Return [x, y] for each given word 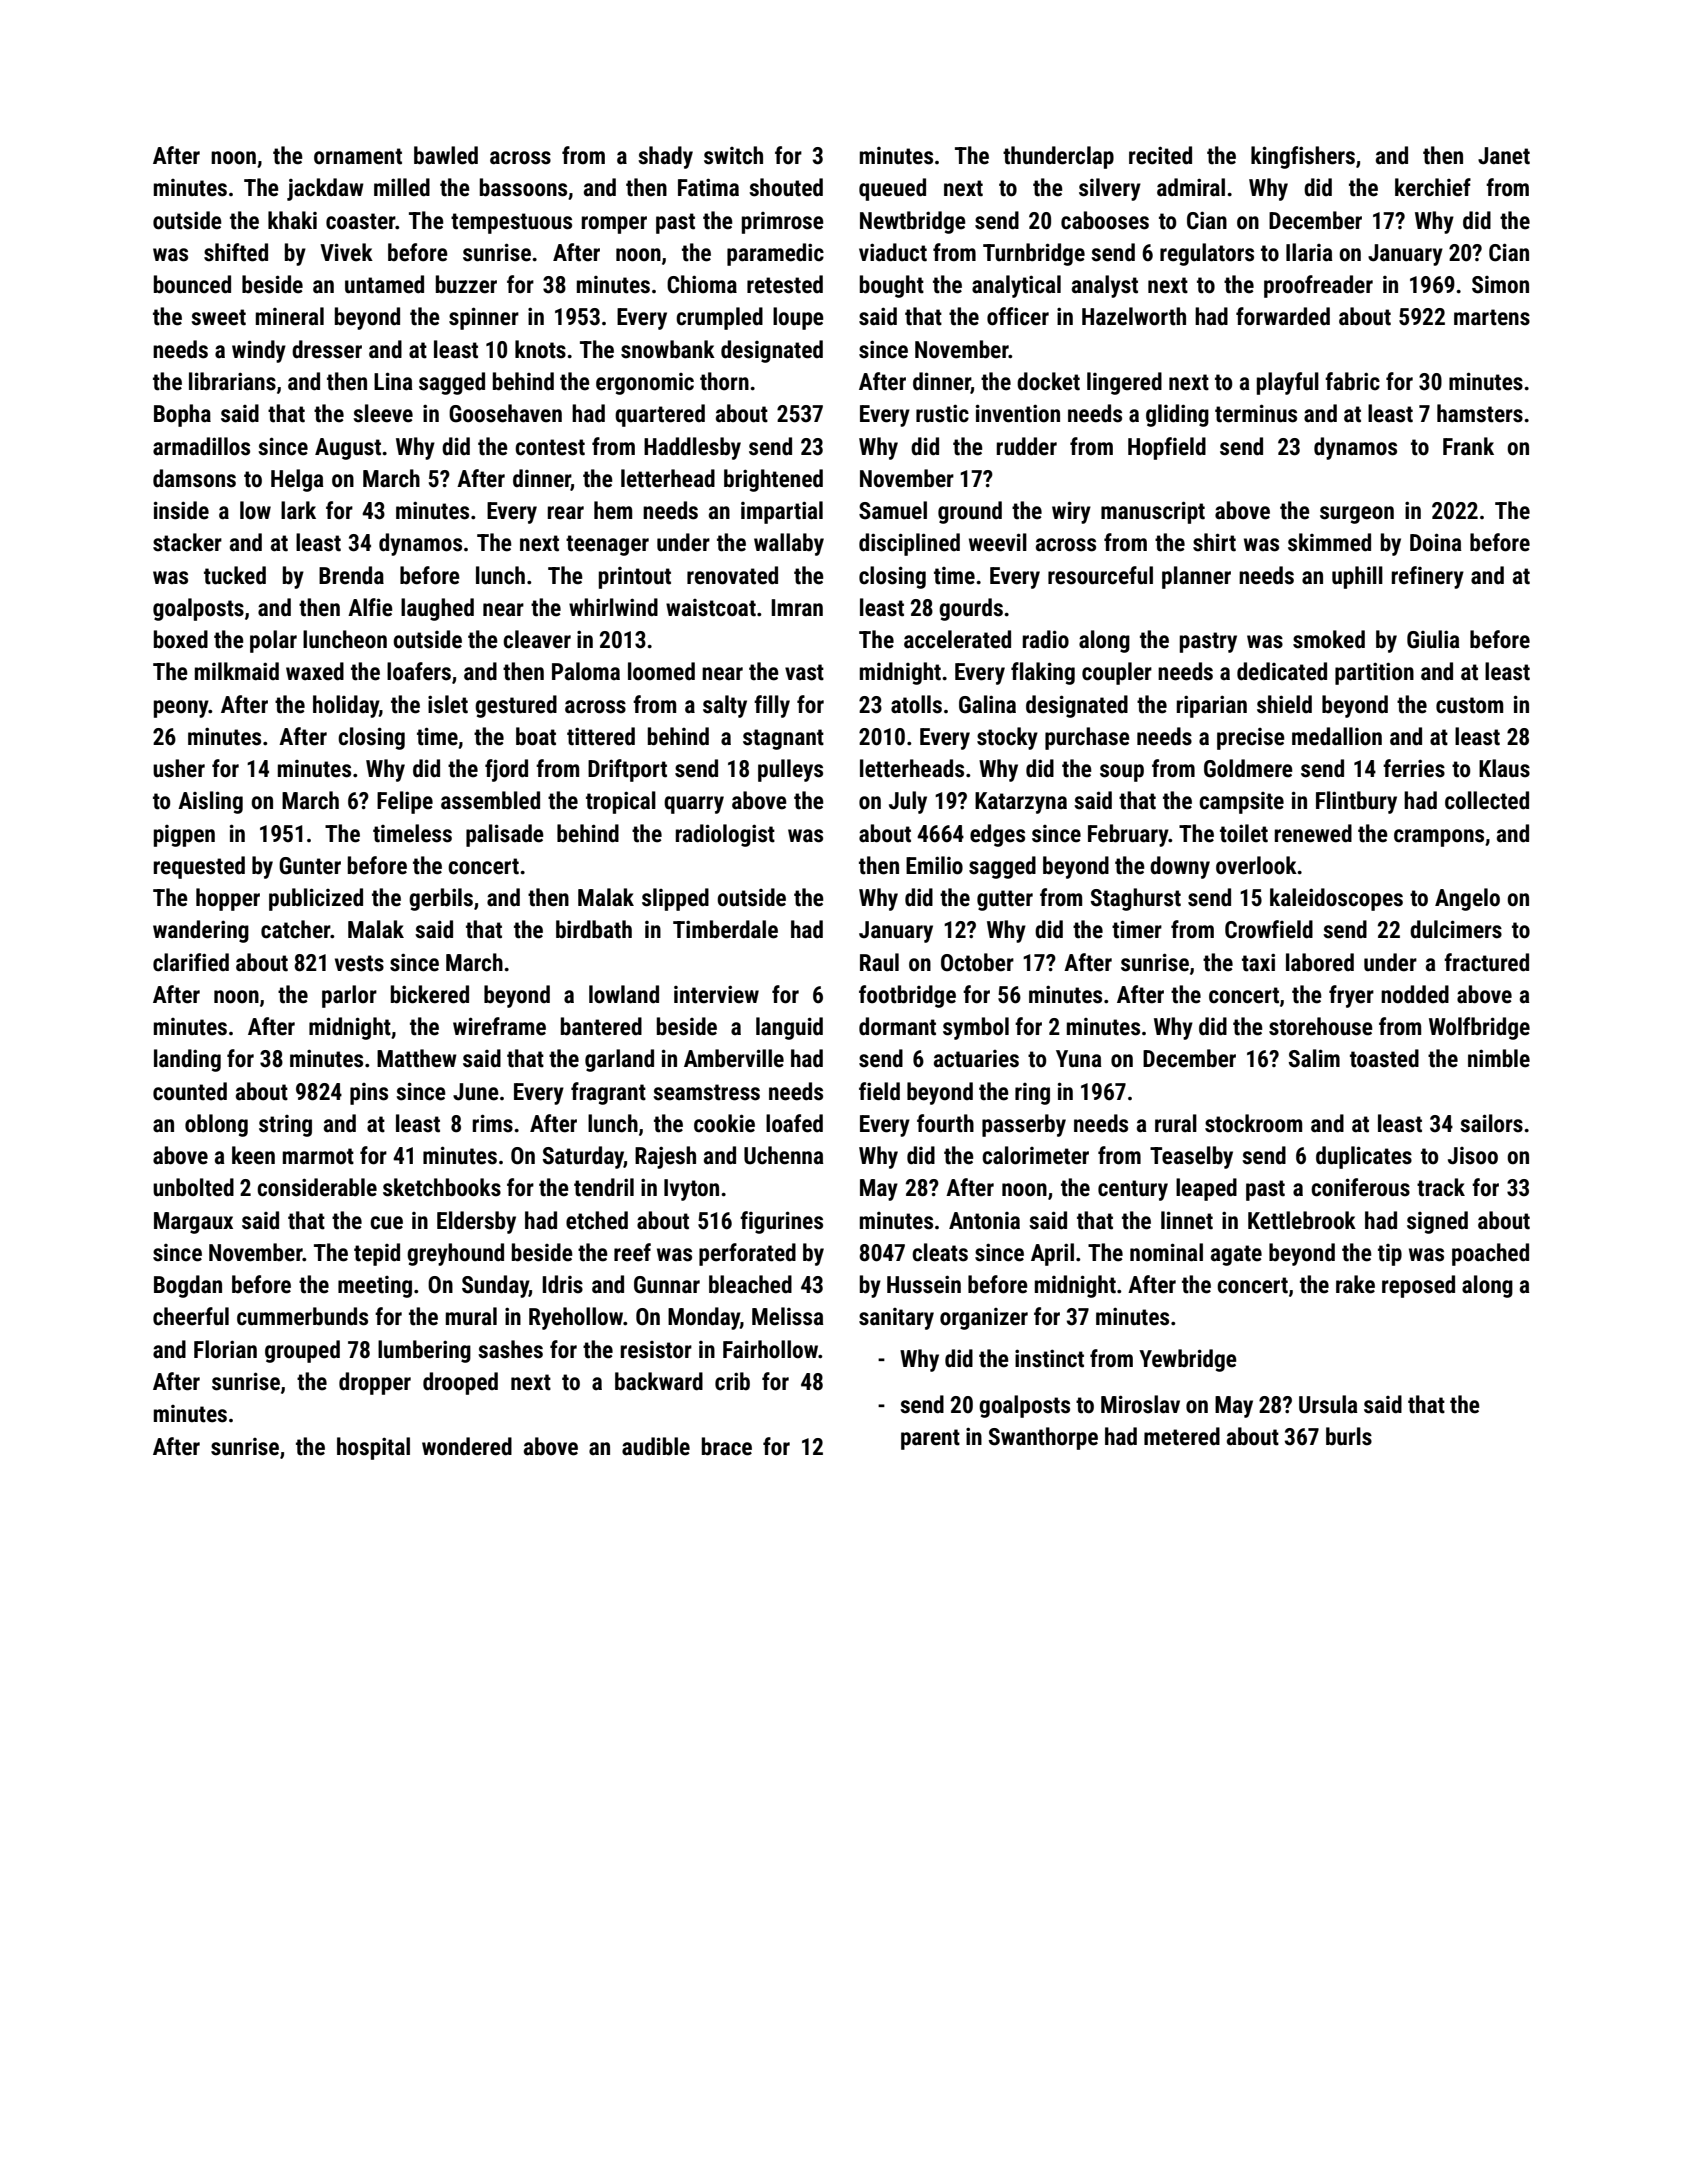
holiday [346, 706]
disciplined [909, 544]
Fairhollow [771, 1349]
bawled [446, 155]
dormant [897, 1026]
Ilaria [1309, 252]
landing [187, 1060]
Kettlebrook [1302, 1220]
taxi [1258, 962]
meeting [375, 1287]
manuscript [1153, 512]
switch [733, 155]
